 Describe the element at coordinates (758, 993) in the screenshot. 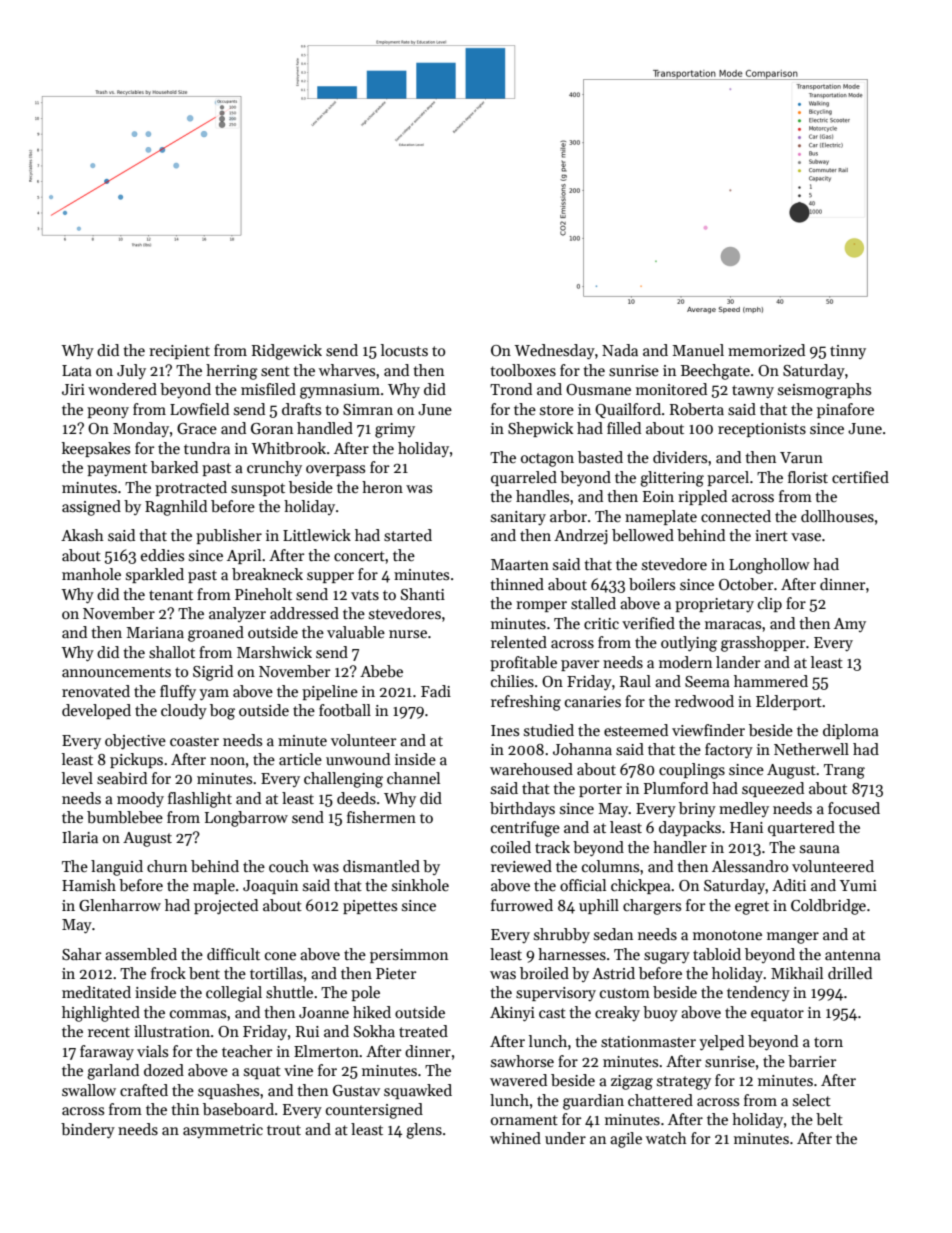

I see `tendency` at that location.
